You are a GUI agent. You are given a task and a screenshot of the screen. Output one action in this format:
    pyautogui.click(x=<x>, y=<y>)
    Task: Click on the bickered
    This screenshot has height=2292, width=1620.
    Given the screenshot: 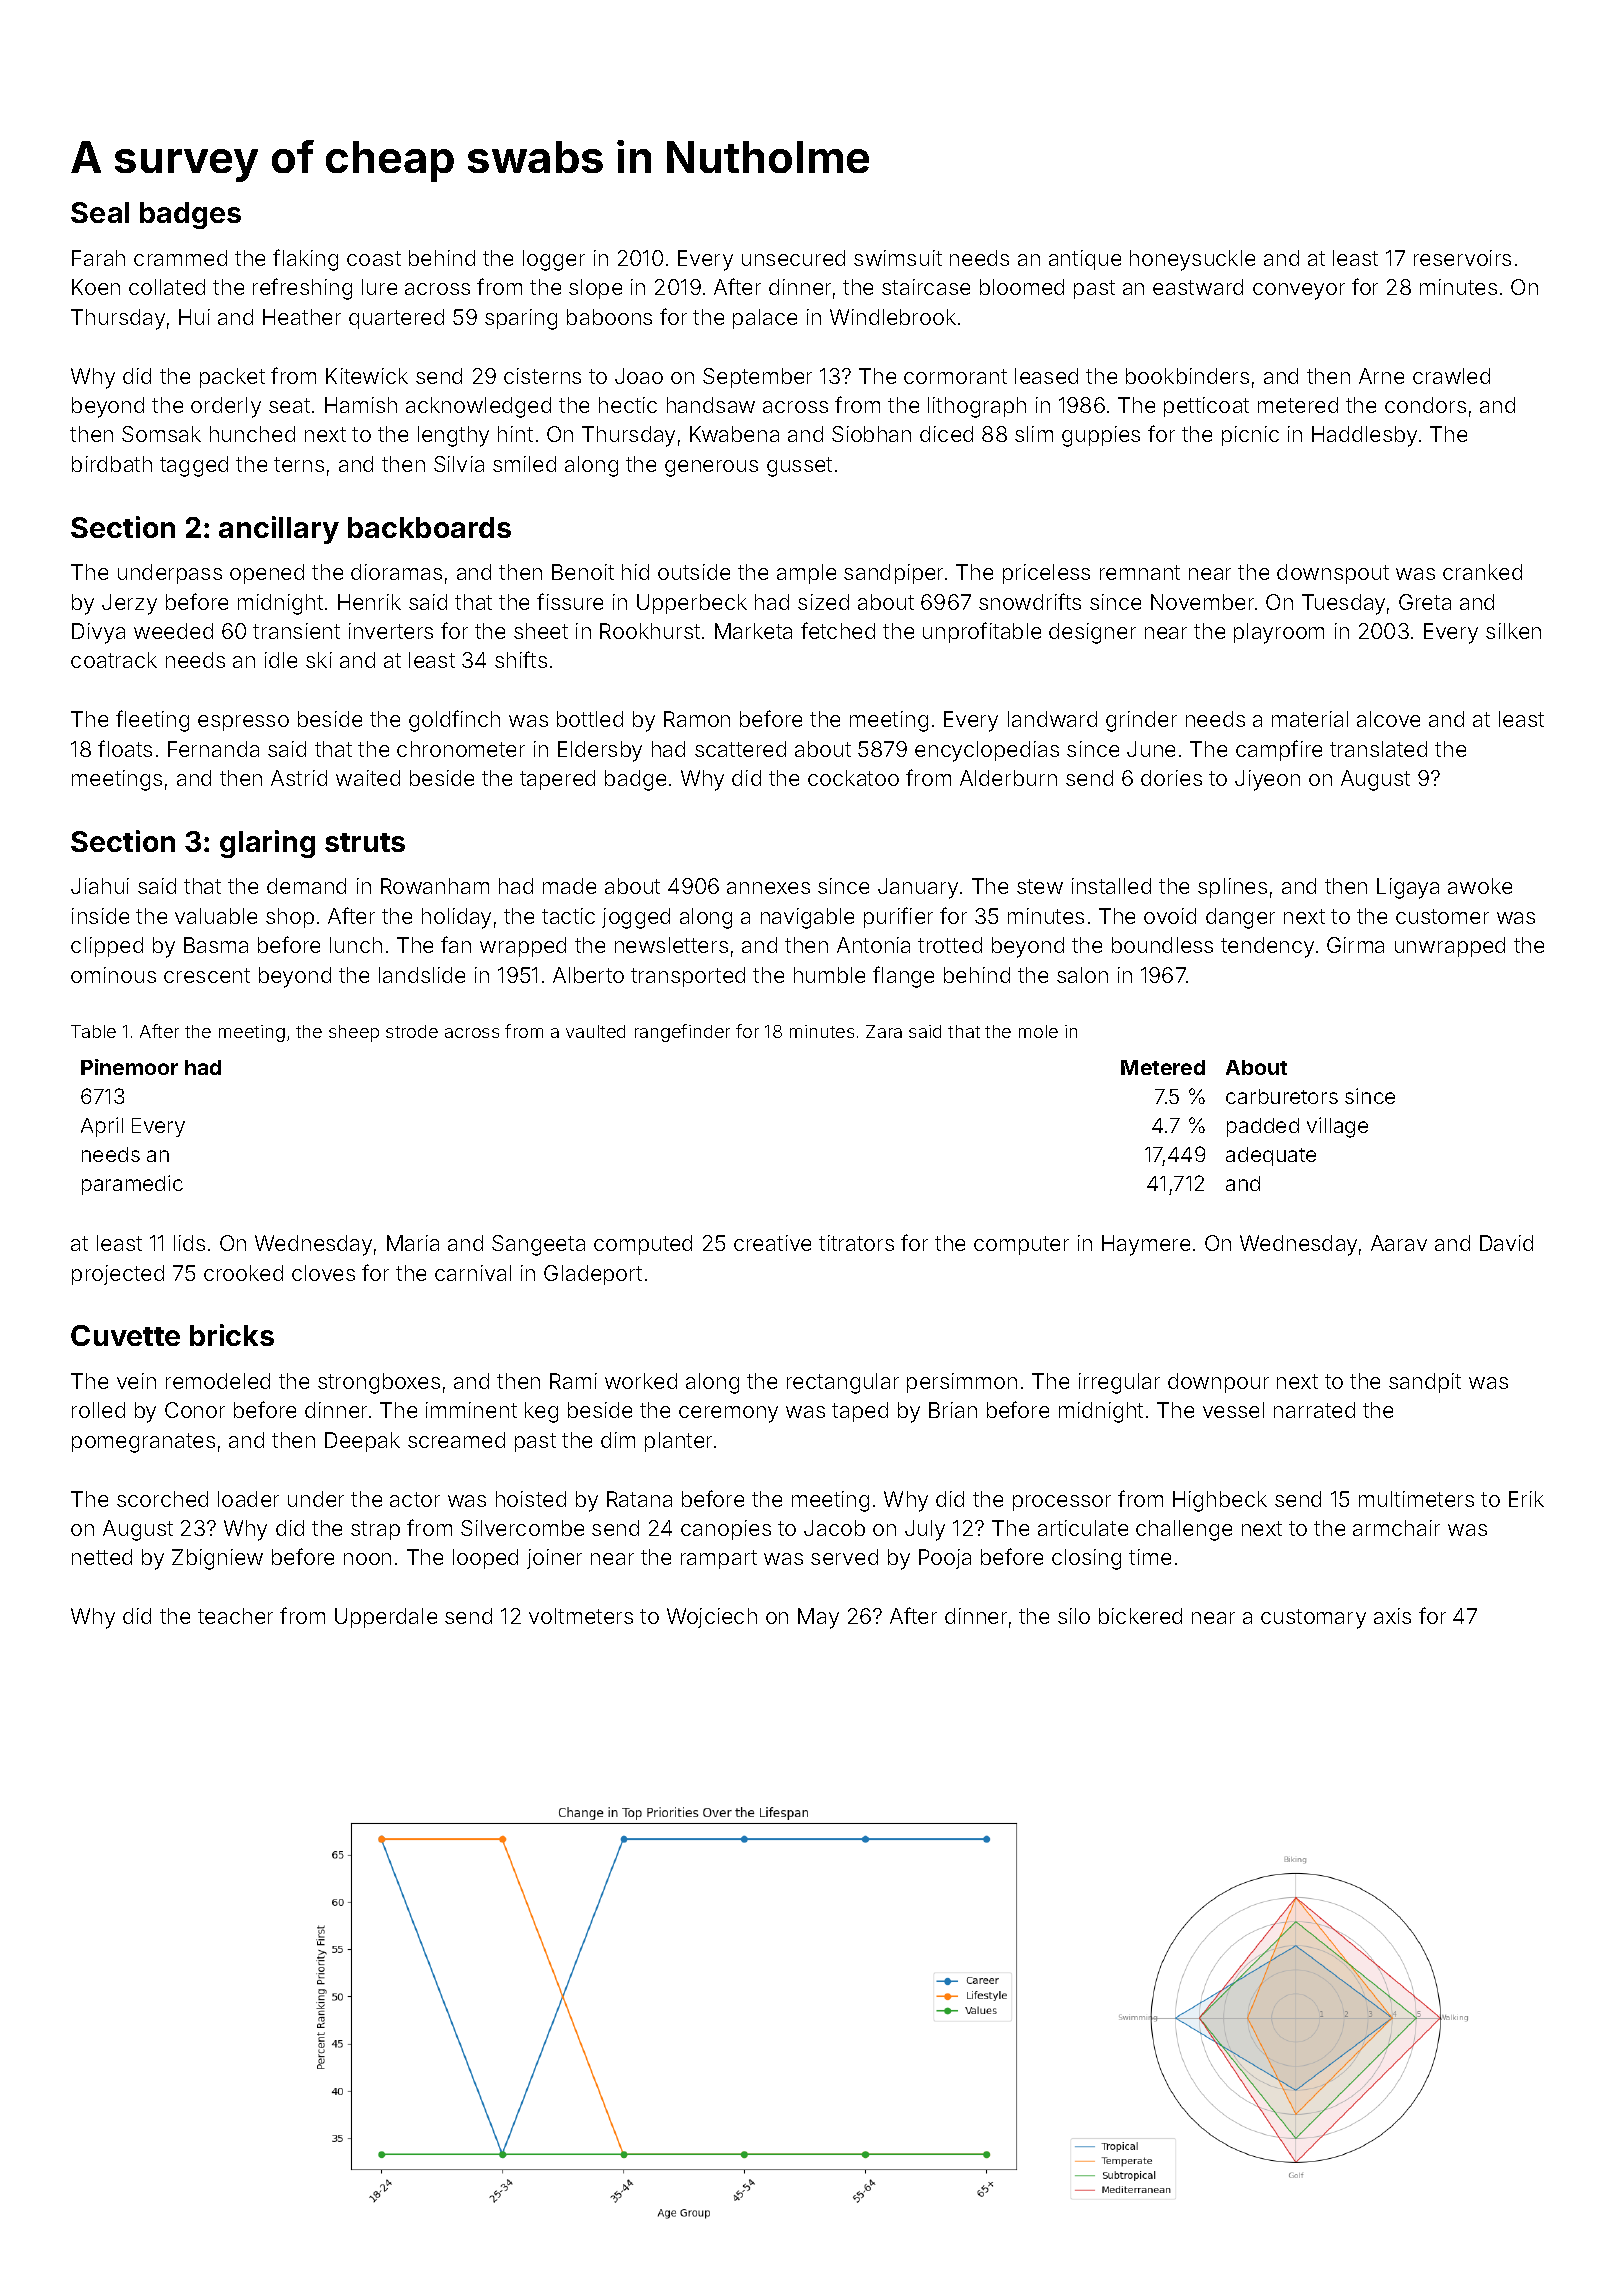 What is the action you would take?
    pyautogui.click(x=1140, y=1616)
